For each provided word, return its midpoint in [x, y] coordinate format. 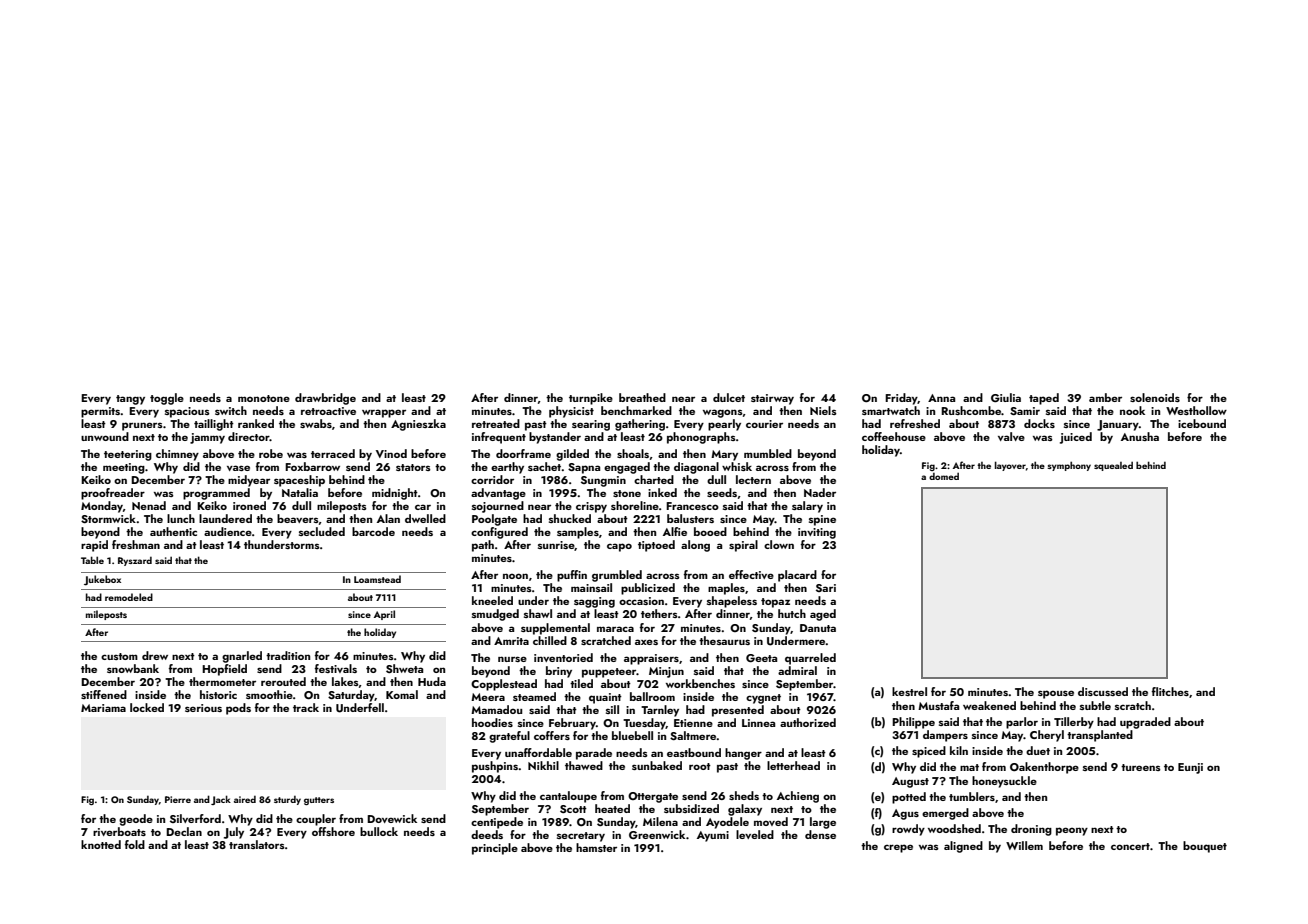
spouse [1056, 694]
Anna [941, 398]
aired [245, 799]
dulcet [729, 397]
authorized [808, 722]
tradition [288, 655]
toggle [167, 399]
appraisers [651, 659]
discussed [1103, 691]
